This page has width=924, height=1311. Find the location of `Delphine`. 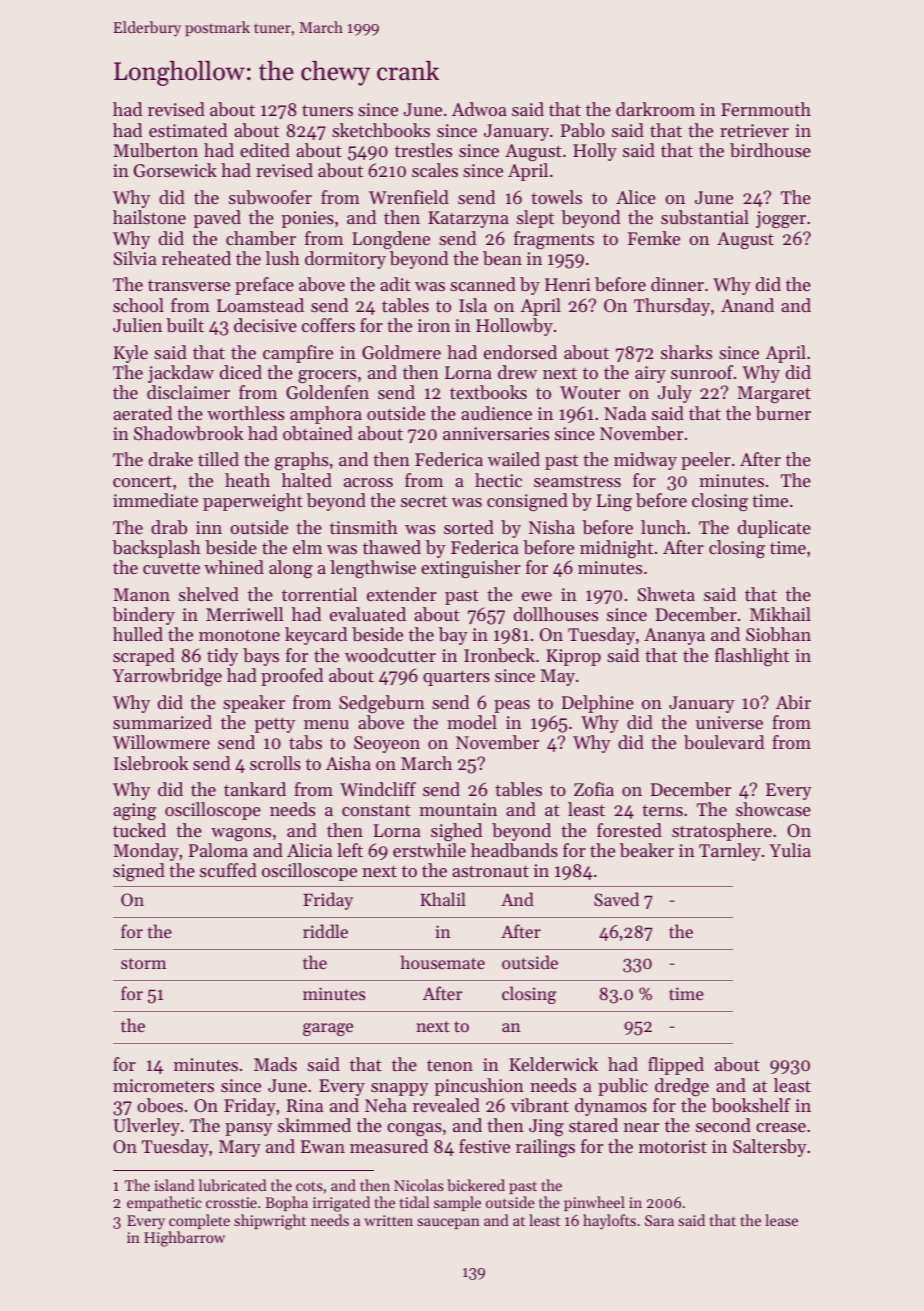

Delphine is located at coordinates (598, 704).
